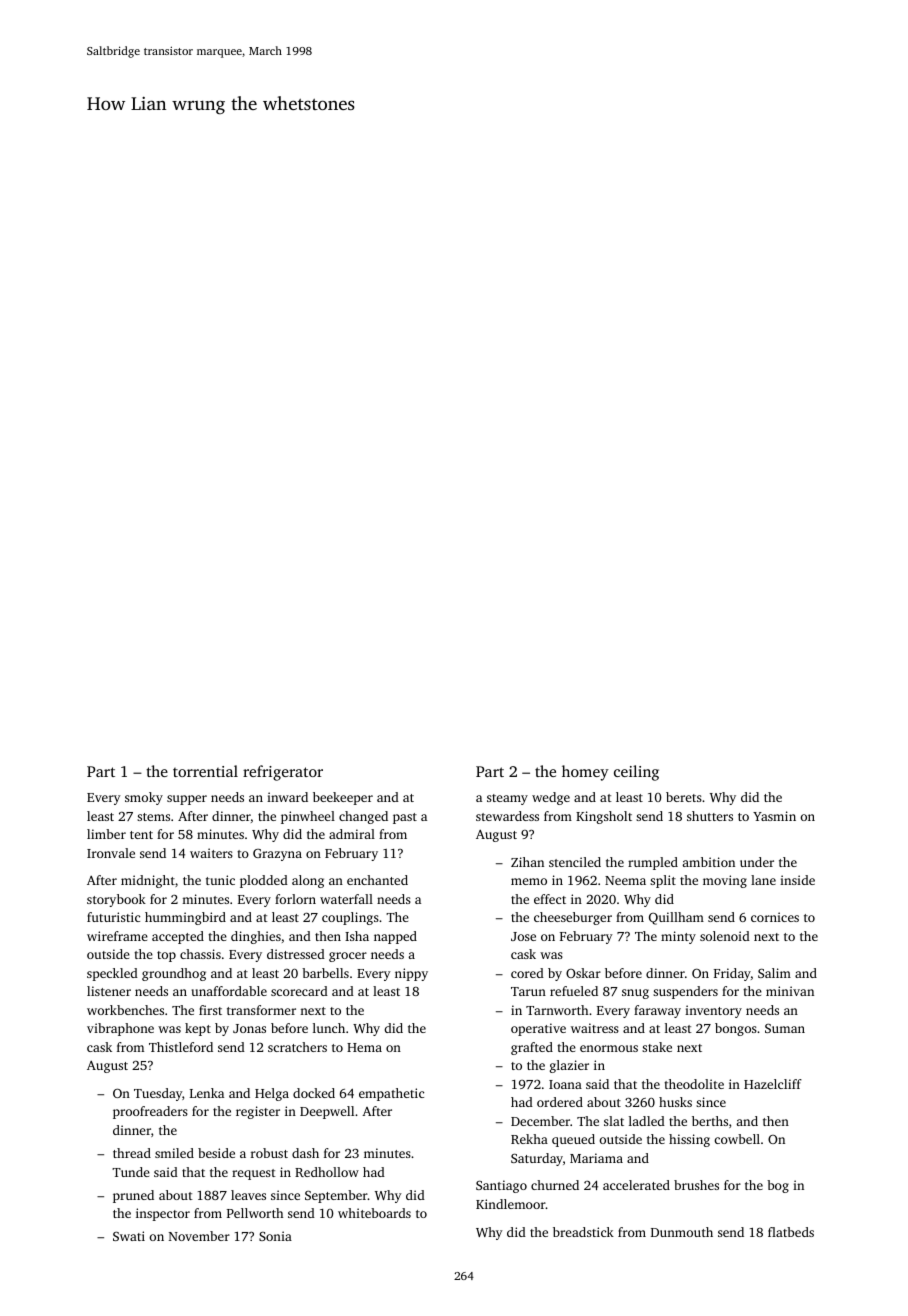 The width and height of the screenshot is (908, 1316). What do you see at coordinates (636, 773) in the screenshot?
I see `ceiling` at bounding box center [636, 773].
